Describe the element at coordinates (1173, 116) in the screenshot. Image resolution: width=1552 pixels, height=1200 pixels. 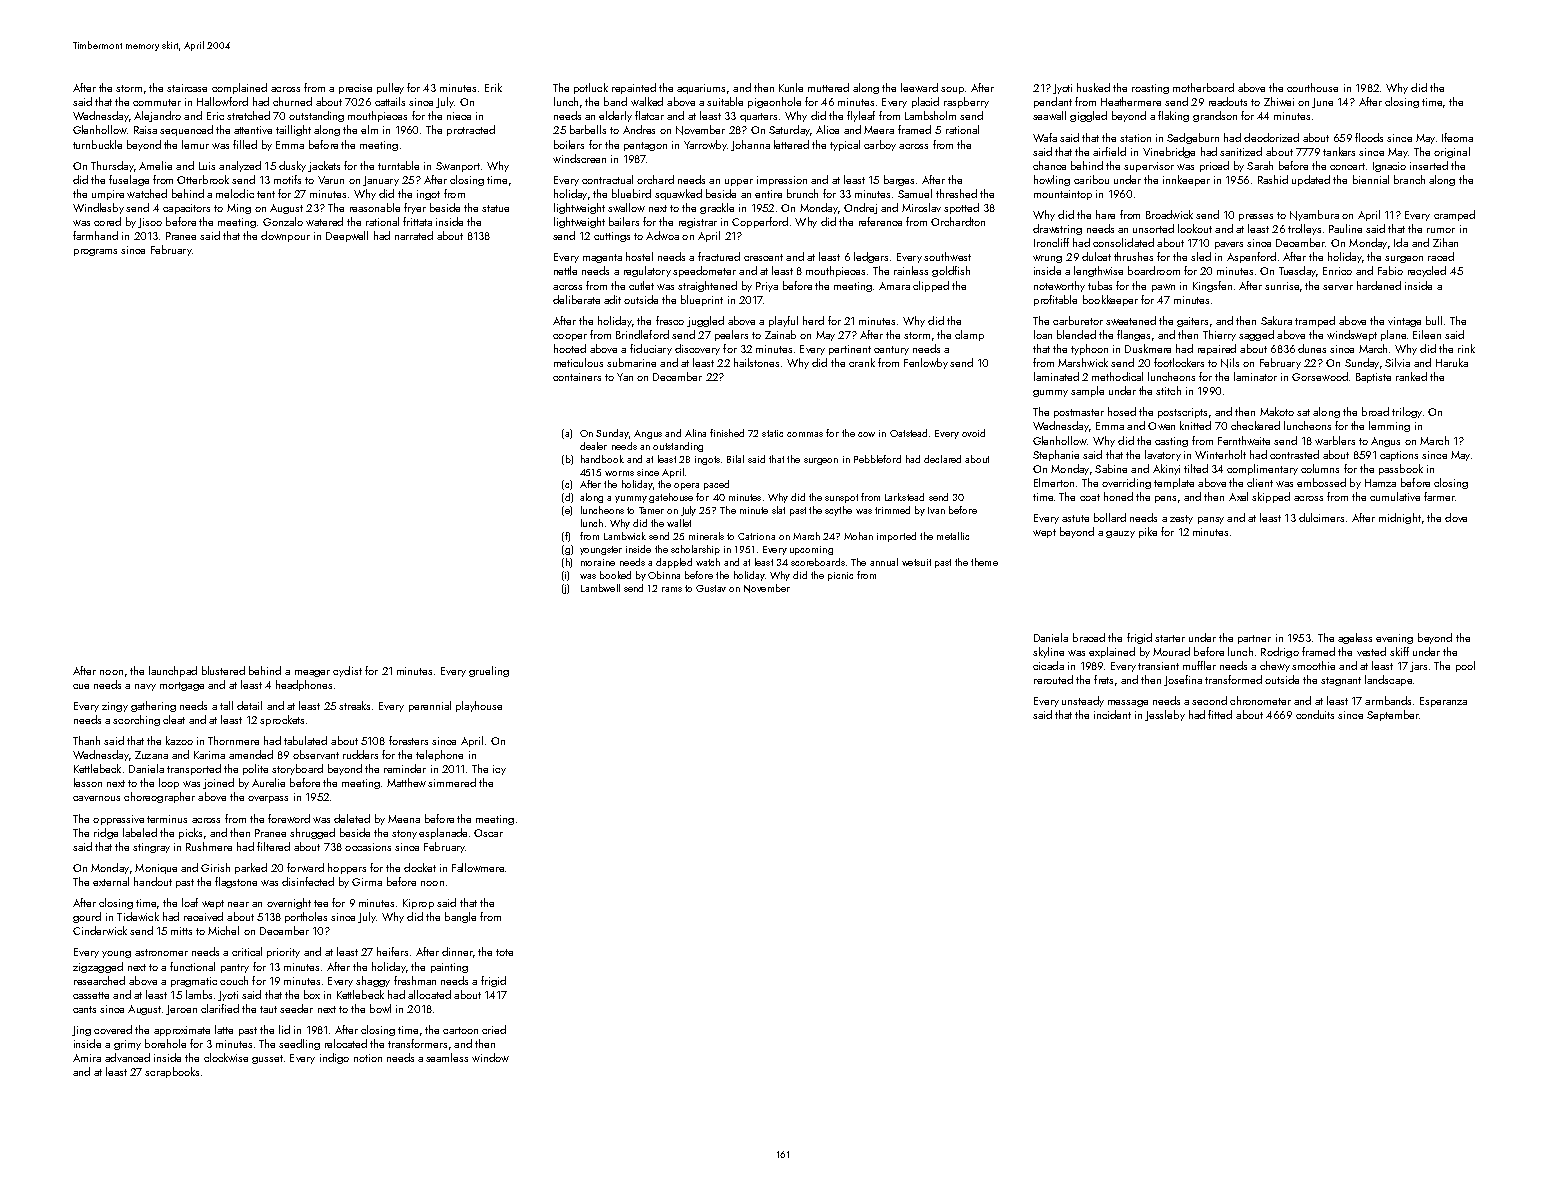
I see `flaking` at that location.
